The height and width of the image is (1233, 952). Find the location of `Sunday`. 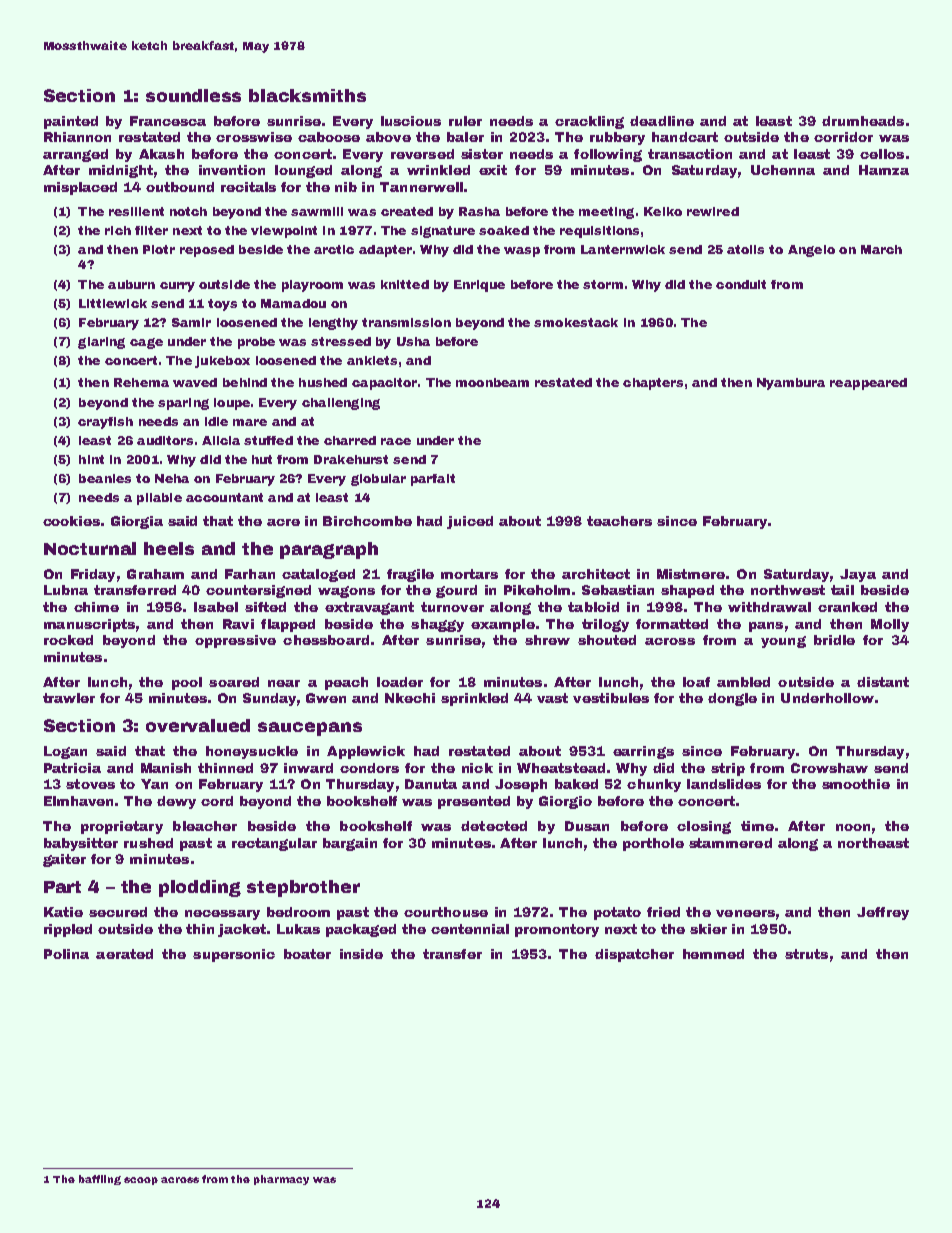

Sunday is located at coordinates (269, 699).
